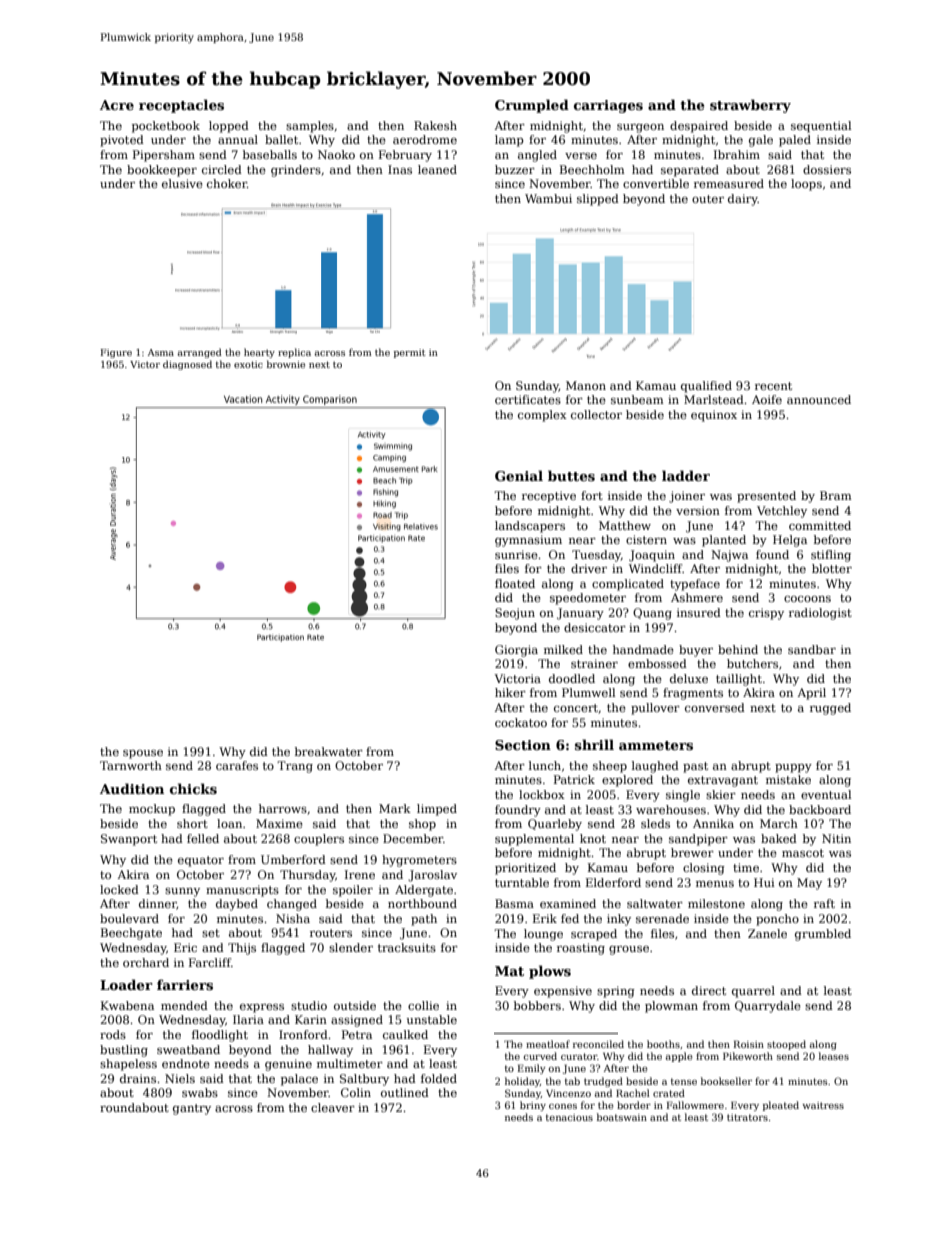  I want to click on sandbar, so click(812, 649).
